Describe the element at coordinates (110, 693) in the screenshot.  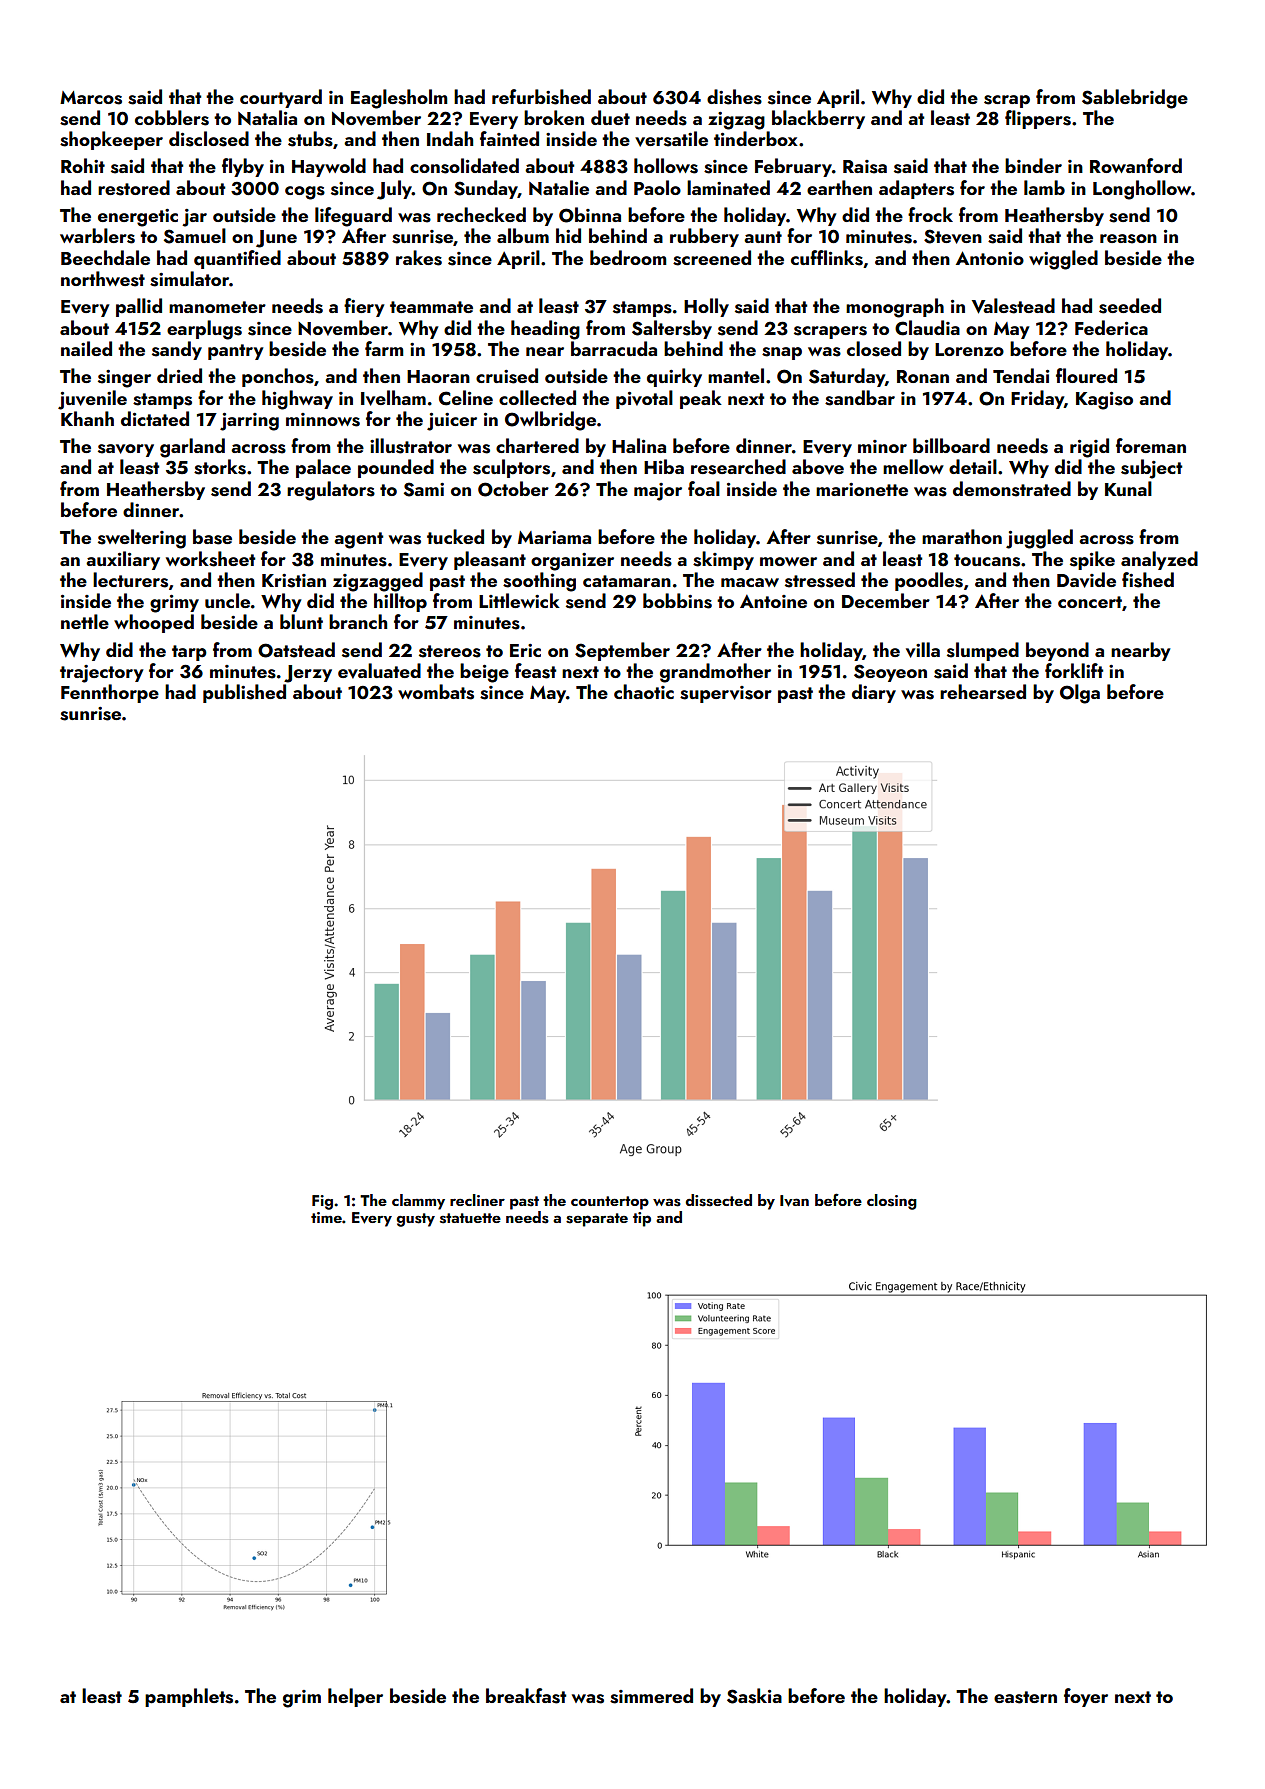
I see `Fennthorpe` at that location.
